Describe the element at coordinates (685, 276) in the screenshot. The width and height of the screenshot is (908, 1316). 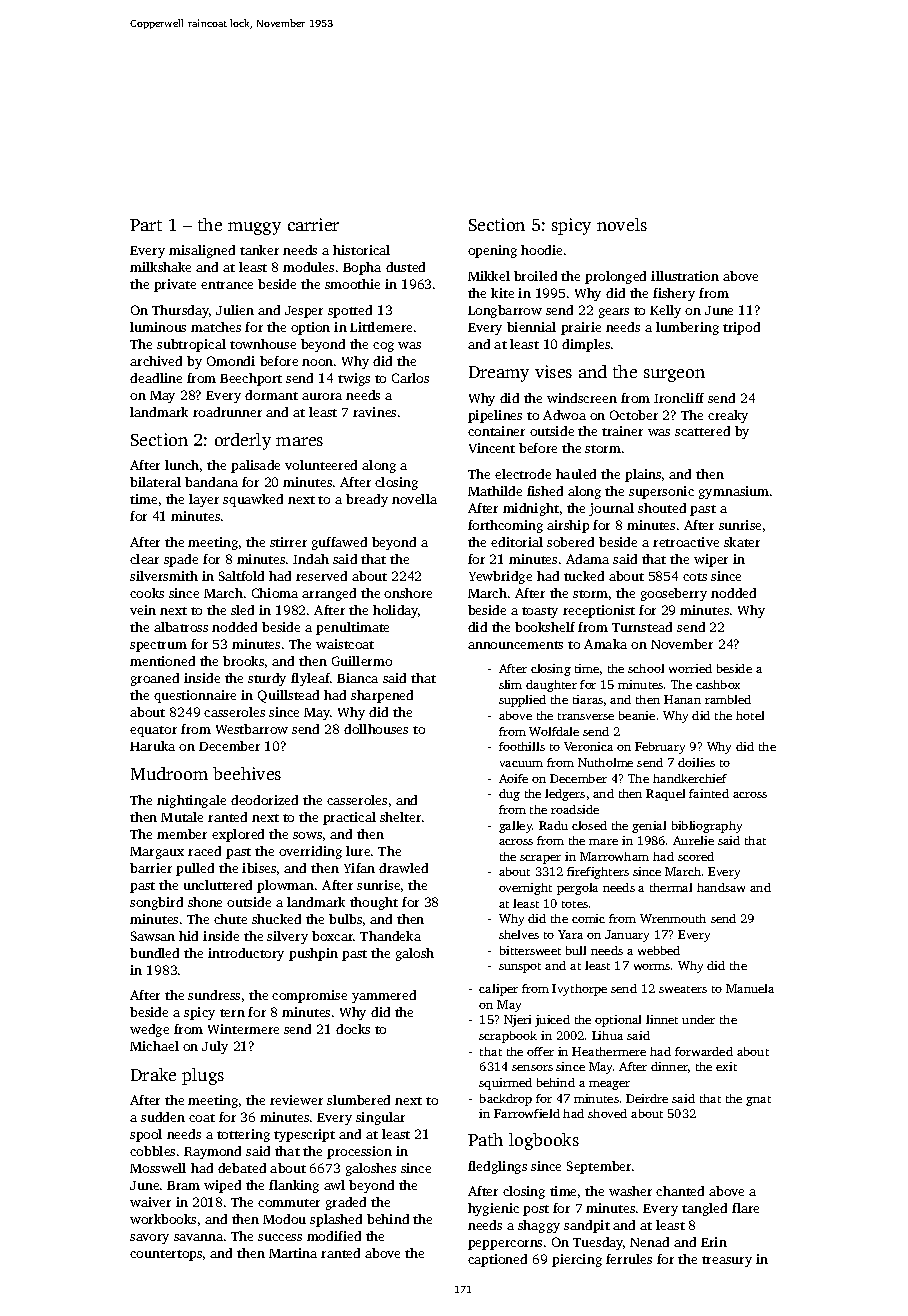
I see `illustration` at that location.
